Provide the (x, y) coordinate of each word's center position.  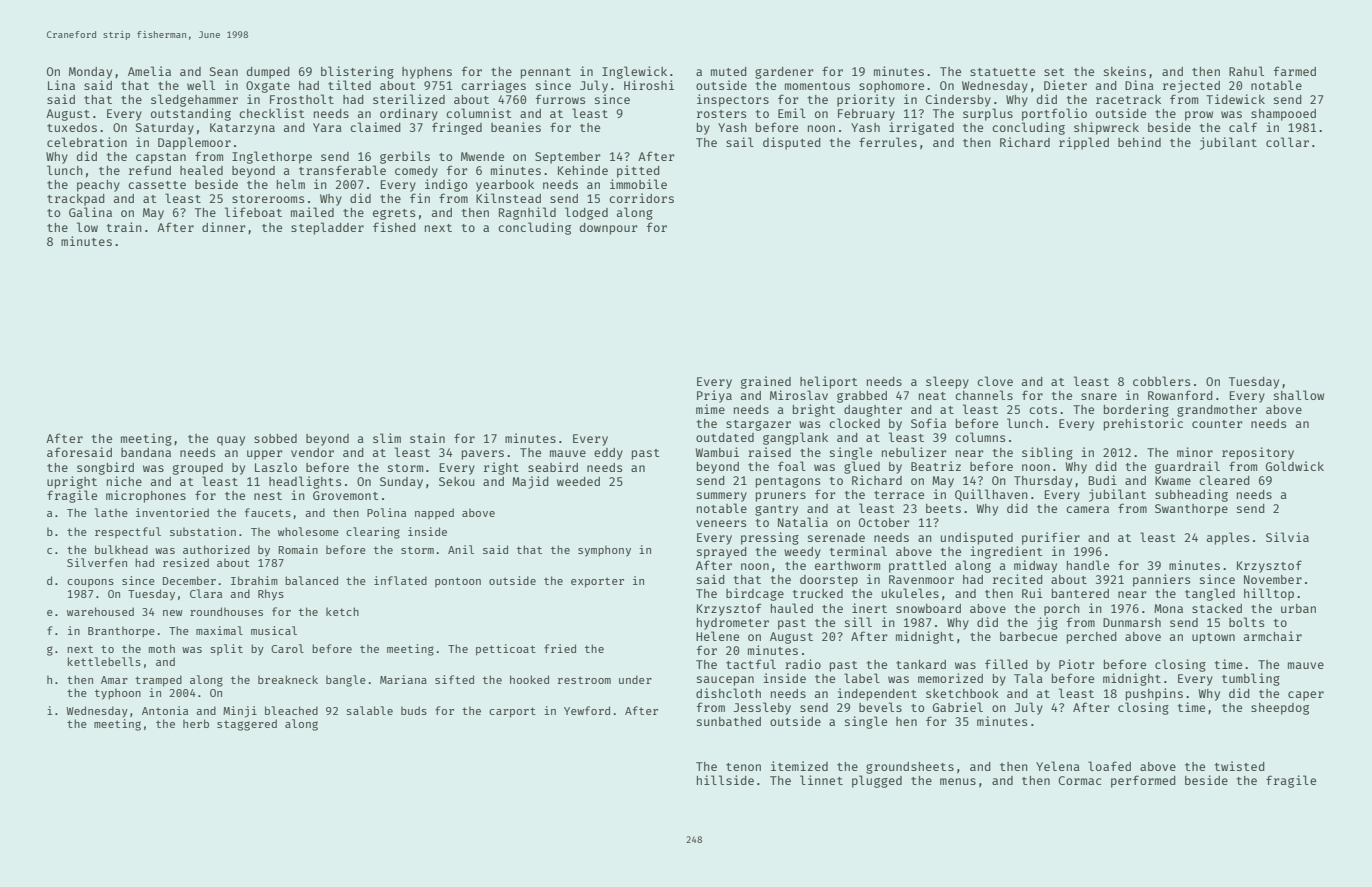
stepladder (327, 228)
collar (1287, 142)
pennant (546, 73)
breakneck (288, 679)
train (124, 227)
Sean (224, 71)
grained (766, 382)
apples (1228, 538)
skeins (1125, 71)
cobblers (1161, 381)
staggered (247, 725)
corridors (641, 198)
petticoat (506, 650)
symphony (604, 551)
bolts (1246, 622)
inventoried (172, 512)
